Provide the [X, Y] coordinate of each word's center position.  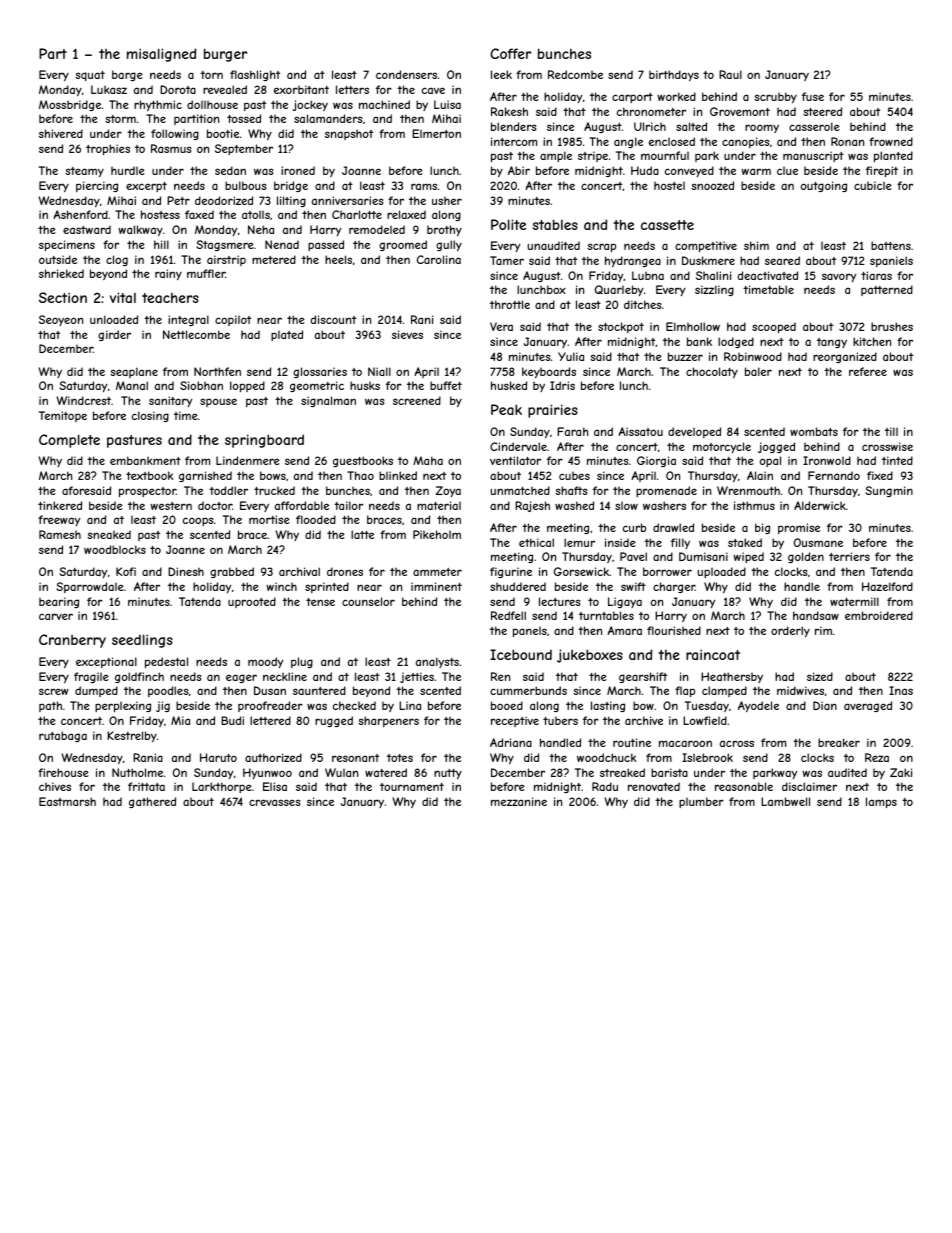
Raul [730, 74]
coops [198, 521]
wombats [814, 431]
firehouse [63, 772]
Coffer [510, 53]
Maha [428, 460]
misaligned [161, 55]
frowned [891, 141]
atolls [256, 215]
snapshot [349, 135]
